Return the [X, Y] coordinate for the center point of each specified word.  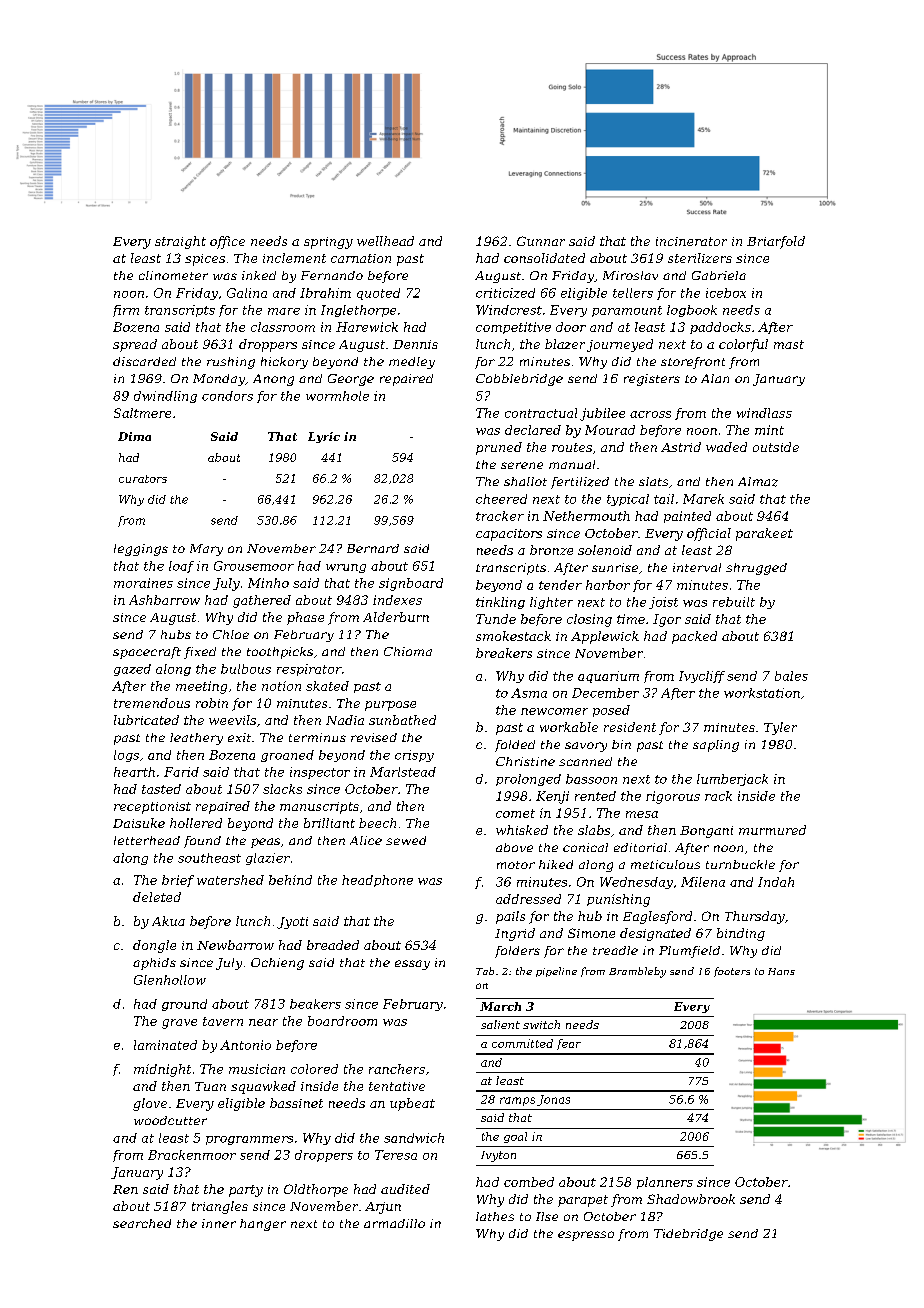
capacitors [509, 535]
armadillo [394, 1223]
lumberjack [732, 780]
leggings [141, 550]
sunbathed [402, 720]
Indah [776, 882]
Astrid [681, 447]
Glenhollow [170, 980]
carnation [361, 258]
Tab [485, 971]
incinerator [691, 241]
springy [328, 243]
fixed [200, 653]
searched [142, 1223]
